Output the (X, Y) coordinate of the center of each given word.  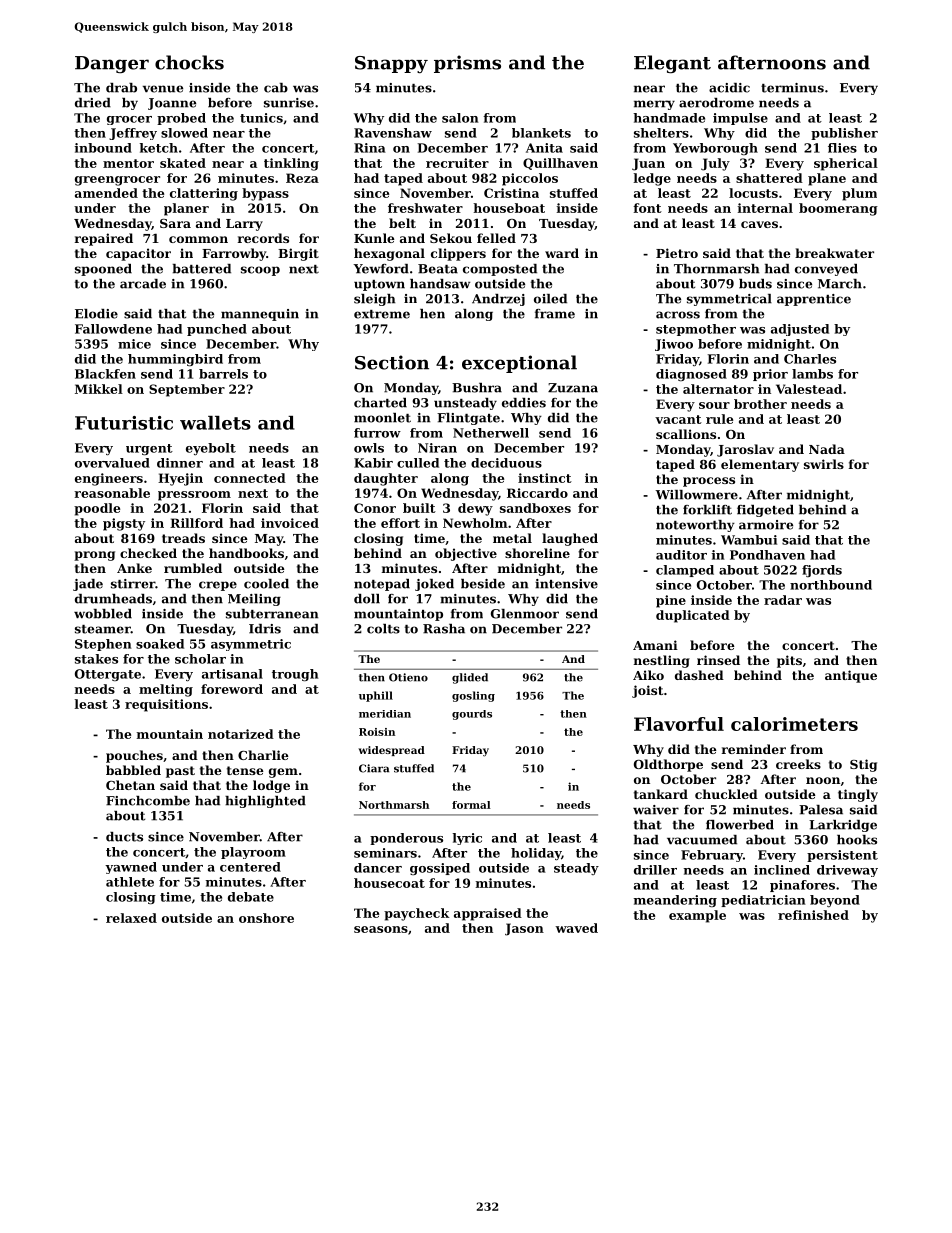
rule (719, 419)
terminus (792, 88)
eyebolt (211, 449)
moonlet (382, 418)
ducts (124, 837)
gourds (472, 715)
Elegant (672, 64)
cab (276, 88)
